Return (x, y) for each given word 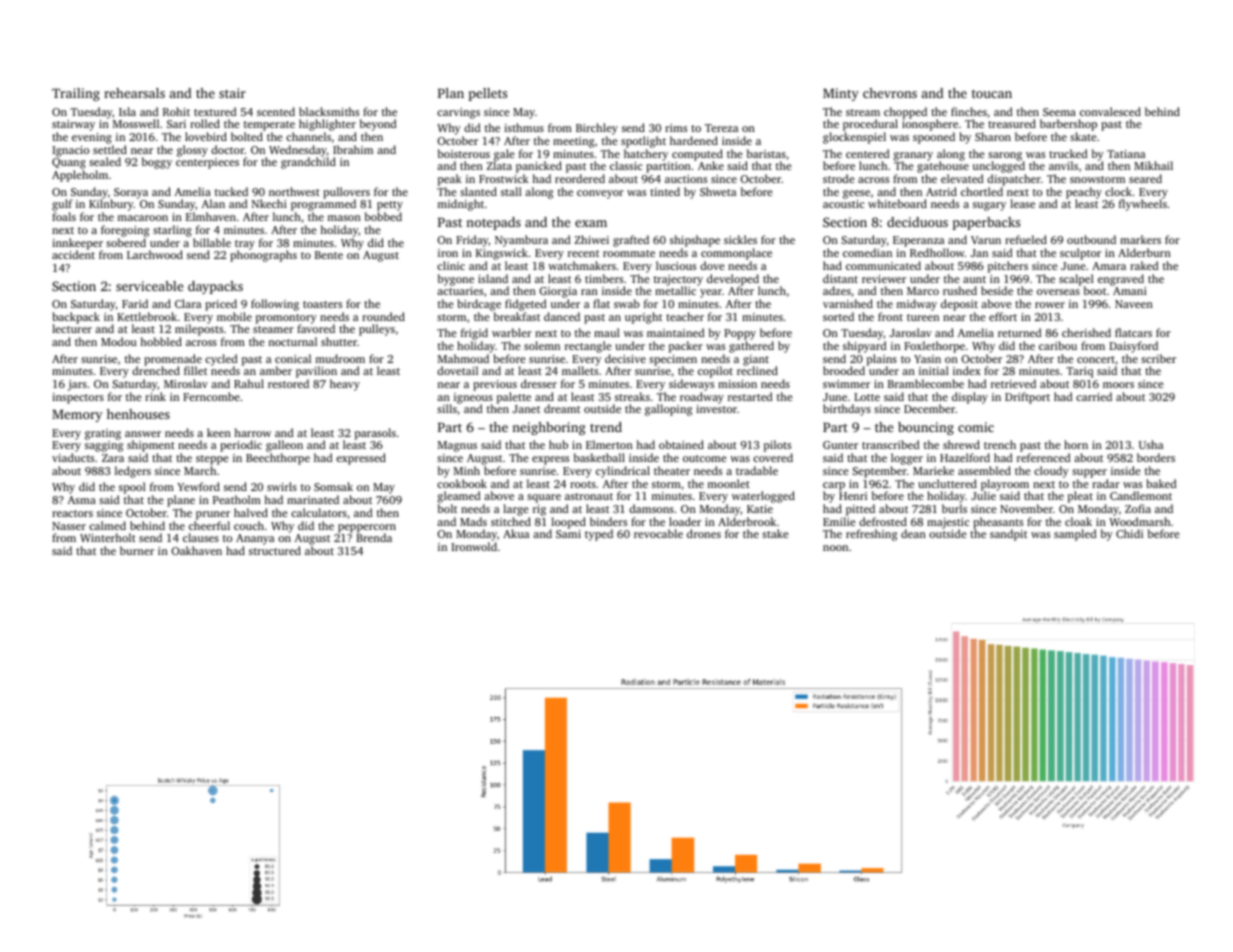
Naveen (1134, 304)
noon (835, 548)
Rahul (249, 383)
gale (504, 155)
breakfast (517, 316)
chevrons (890, 93)
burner (137, 550)
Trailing (76, 94)
